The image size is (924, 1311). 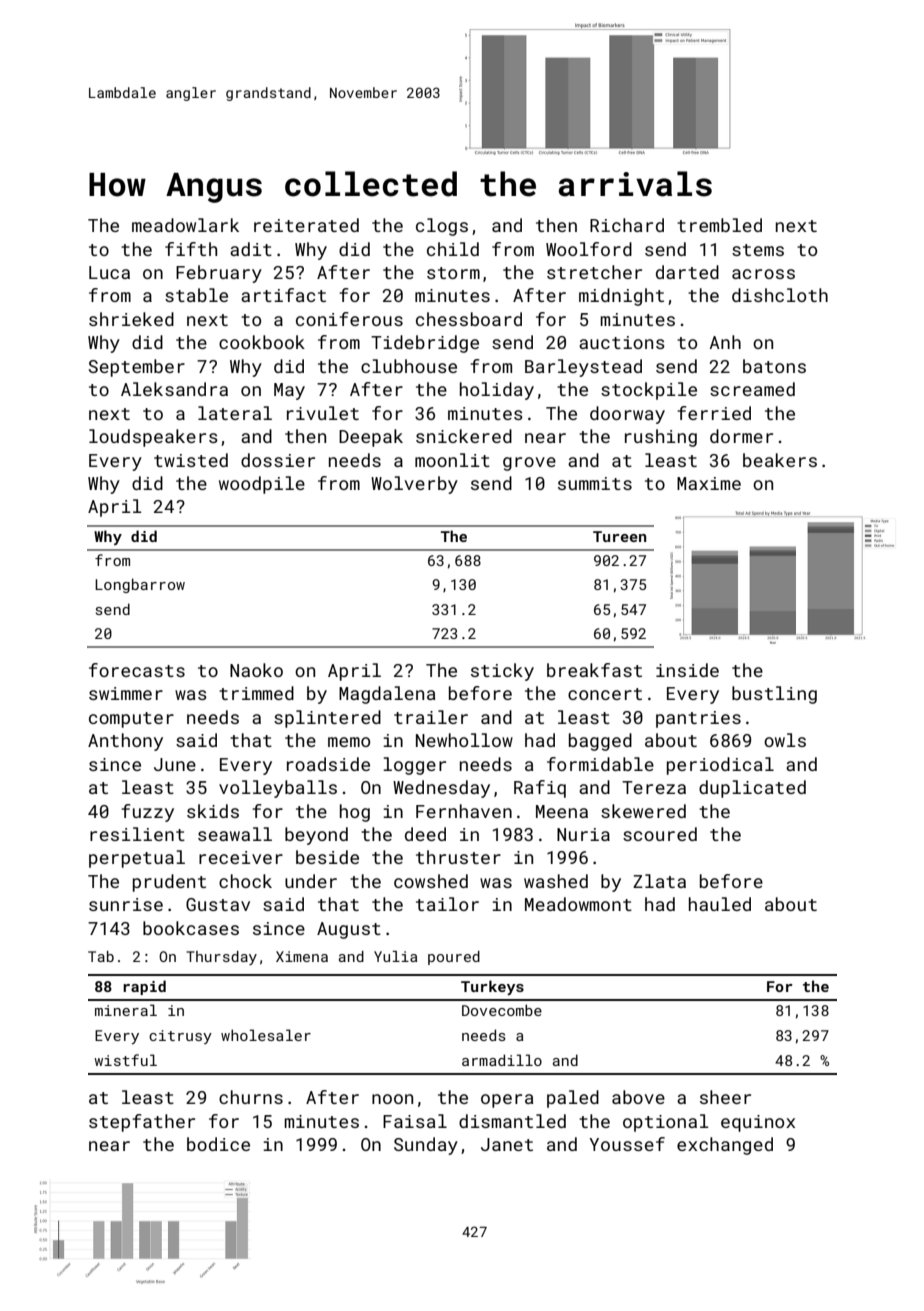 What do you see at coordinates (218, 1144) in the page?
I see `bodice` at bounding box center [218, 1144].
